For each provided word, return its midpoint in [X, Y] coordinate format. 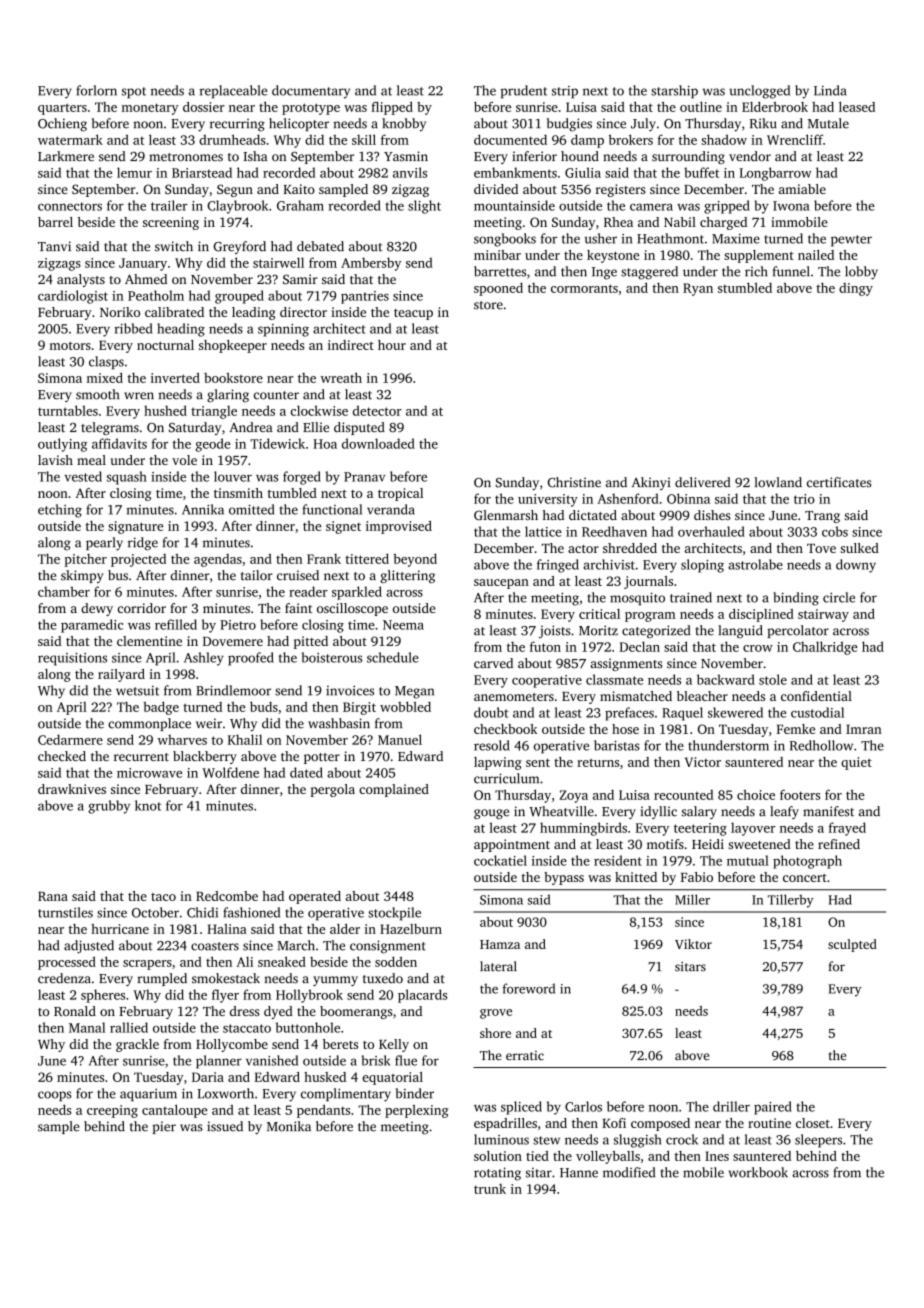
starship [674, 92]
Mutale [828, 123]
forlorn [96, 90]
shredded [630, 548]
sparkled [357, 593]
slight [424, 207]
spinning [283, 330]
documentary [311, 92]
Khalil [245, 739]
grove [496, 1014]
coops [55, 1096]
